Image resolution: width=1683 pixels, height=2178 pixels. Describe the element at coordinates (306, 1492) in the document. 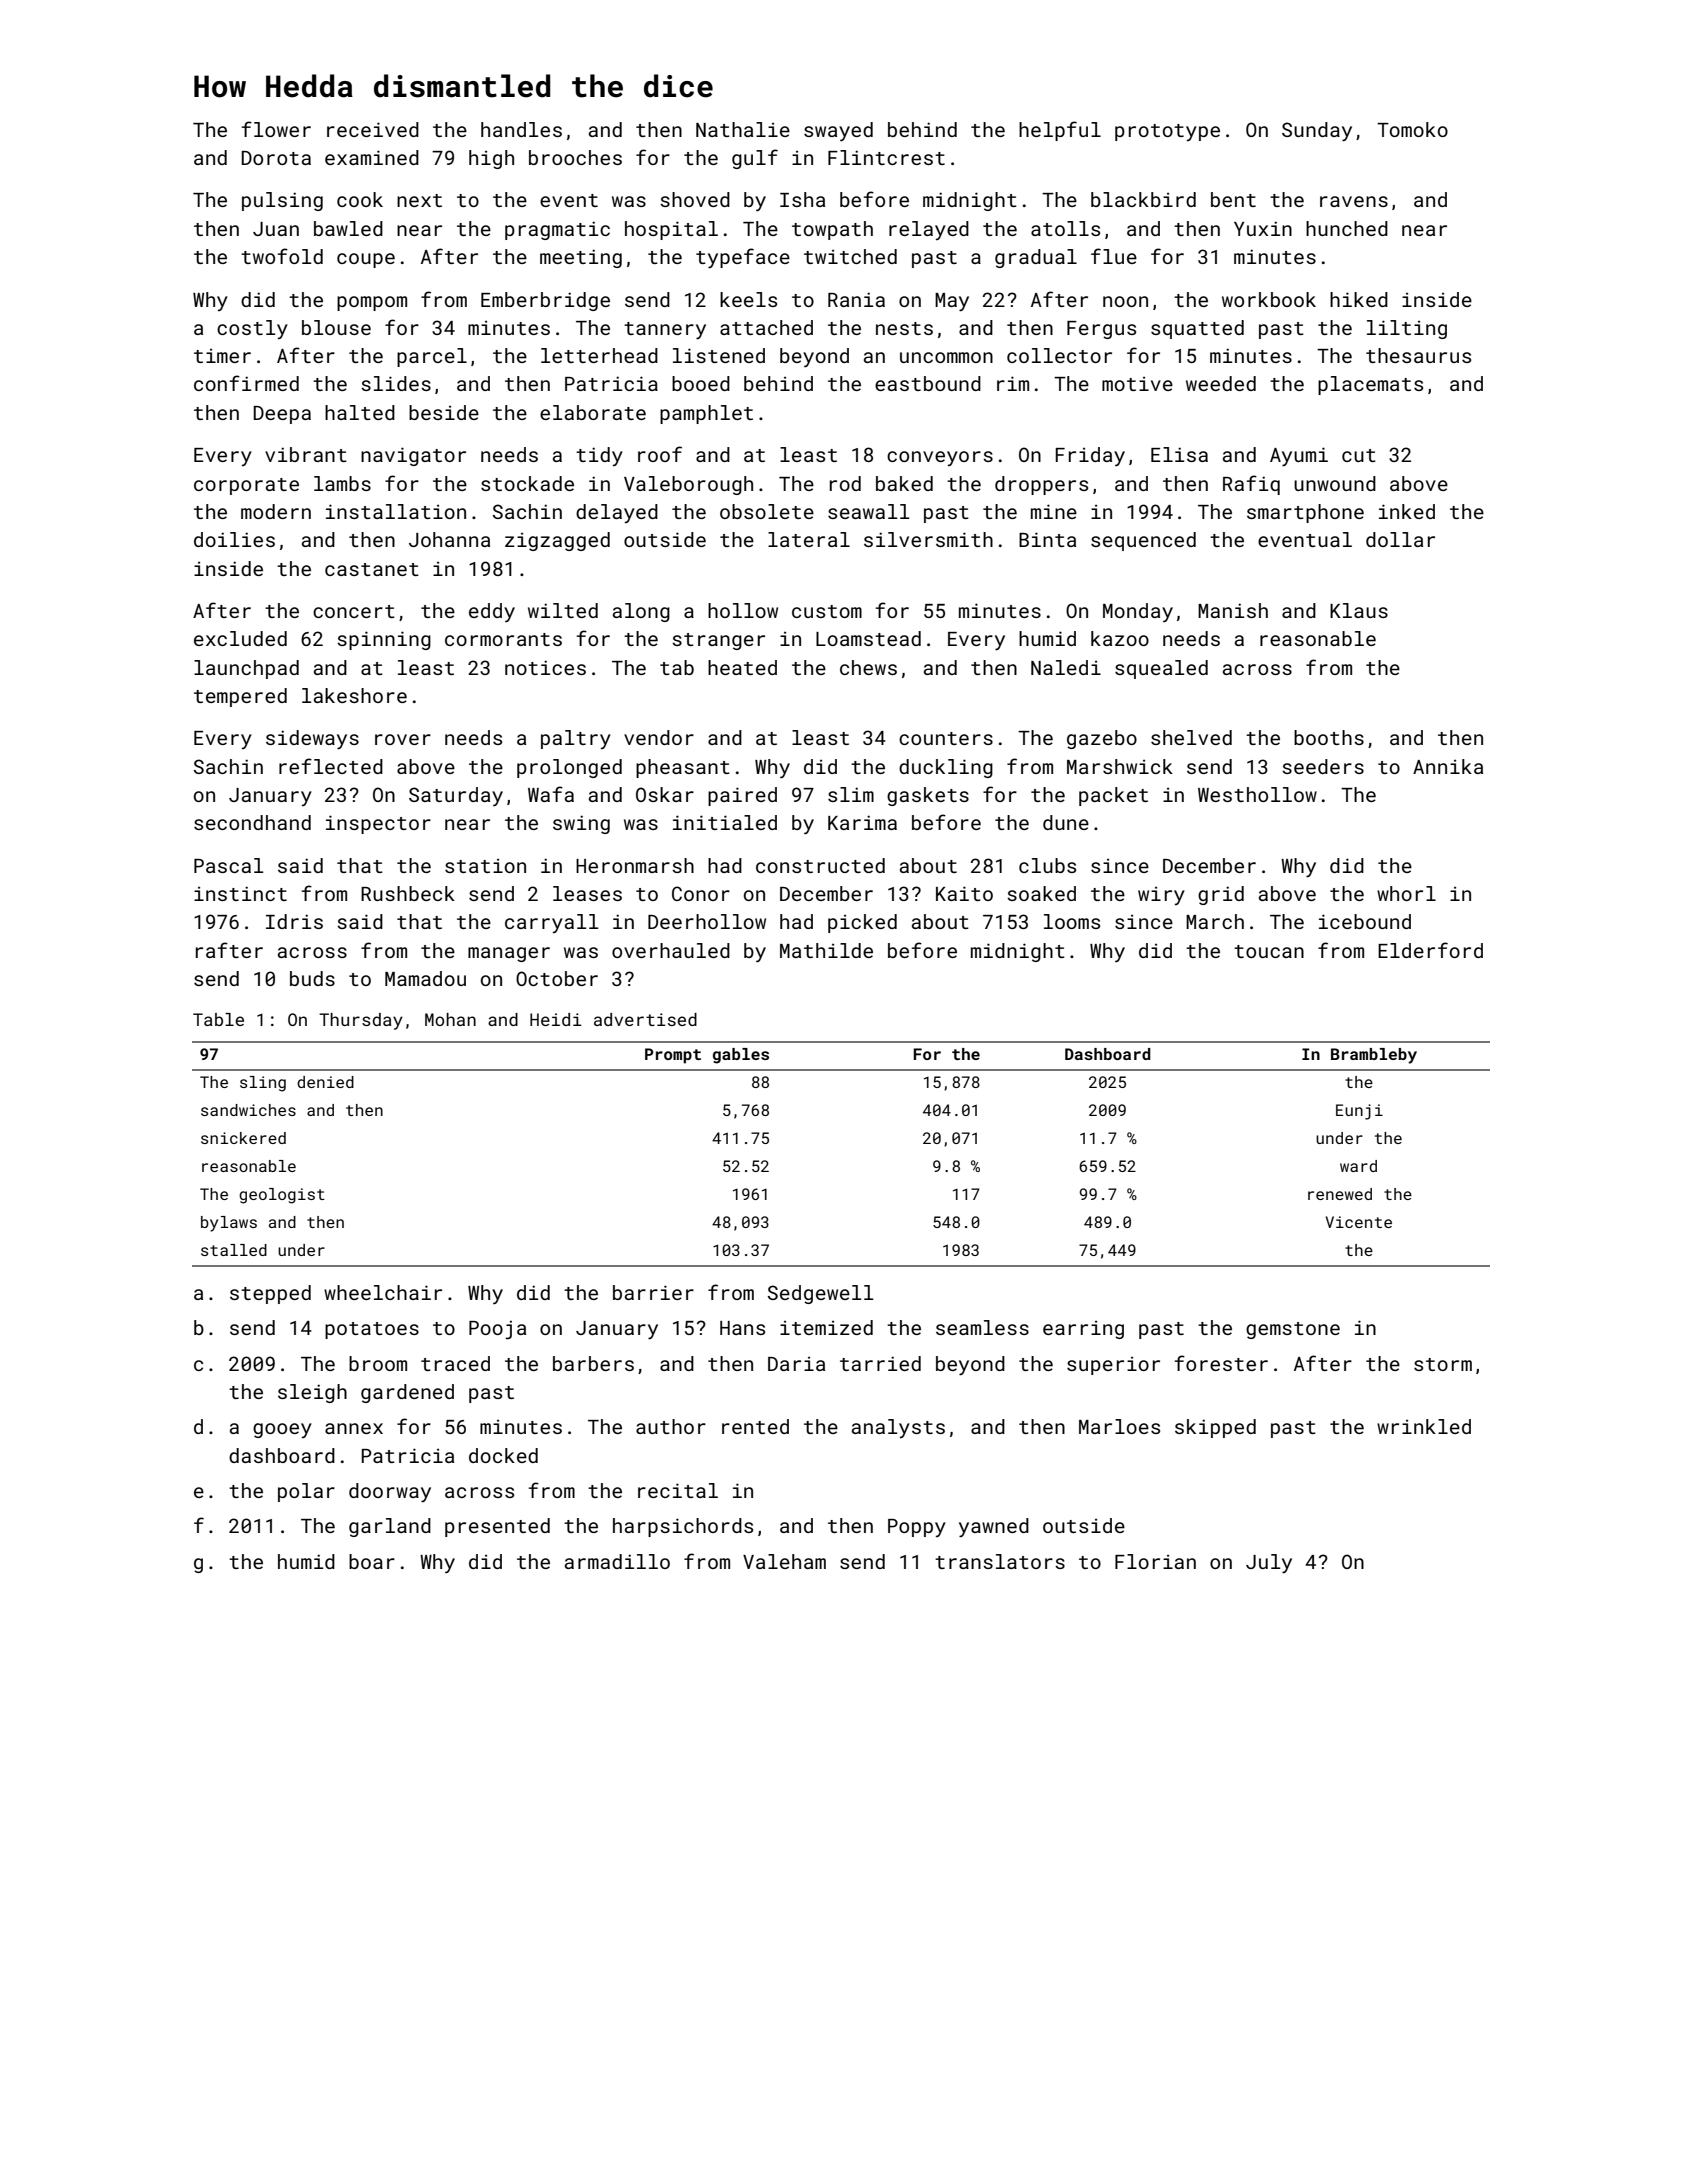

I see `polar` at that location.
